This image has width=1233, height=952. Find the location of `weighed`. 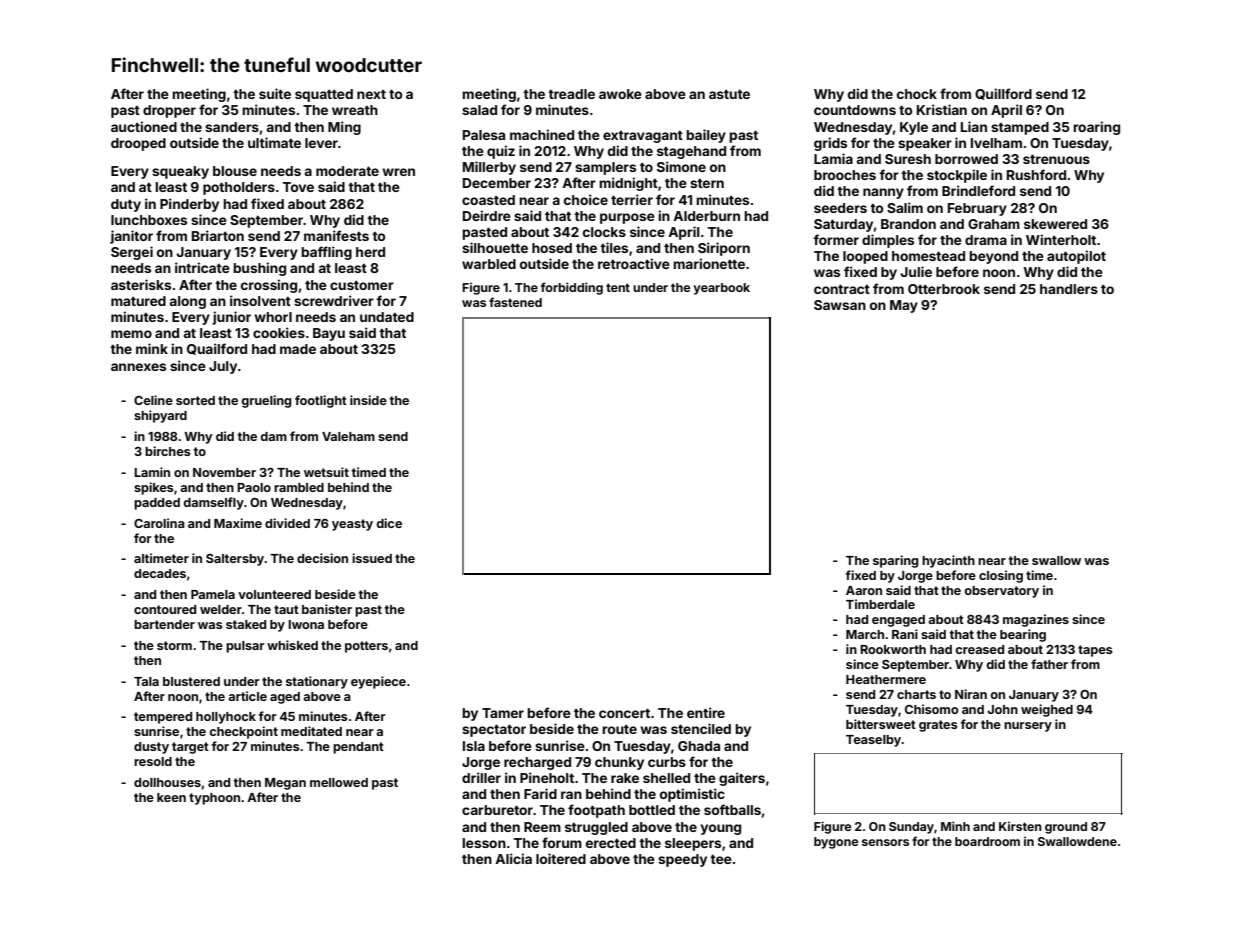

weighed is located at coordinates (1047, 710).
